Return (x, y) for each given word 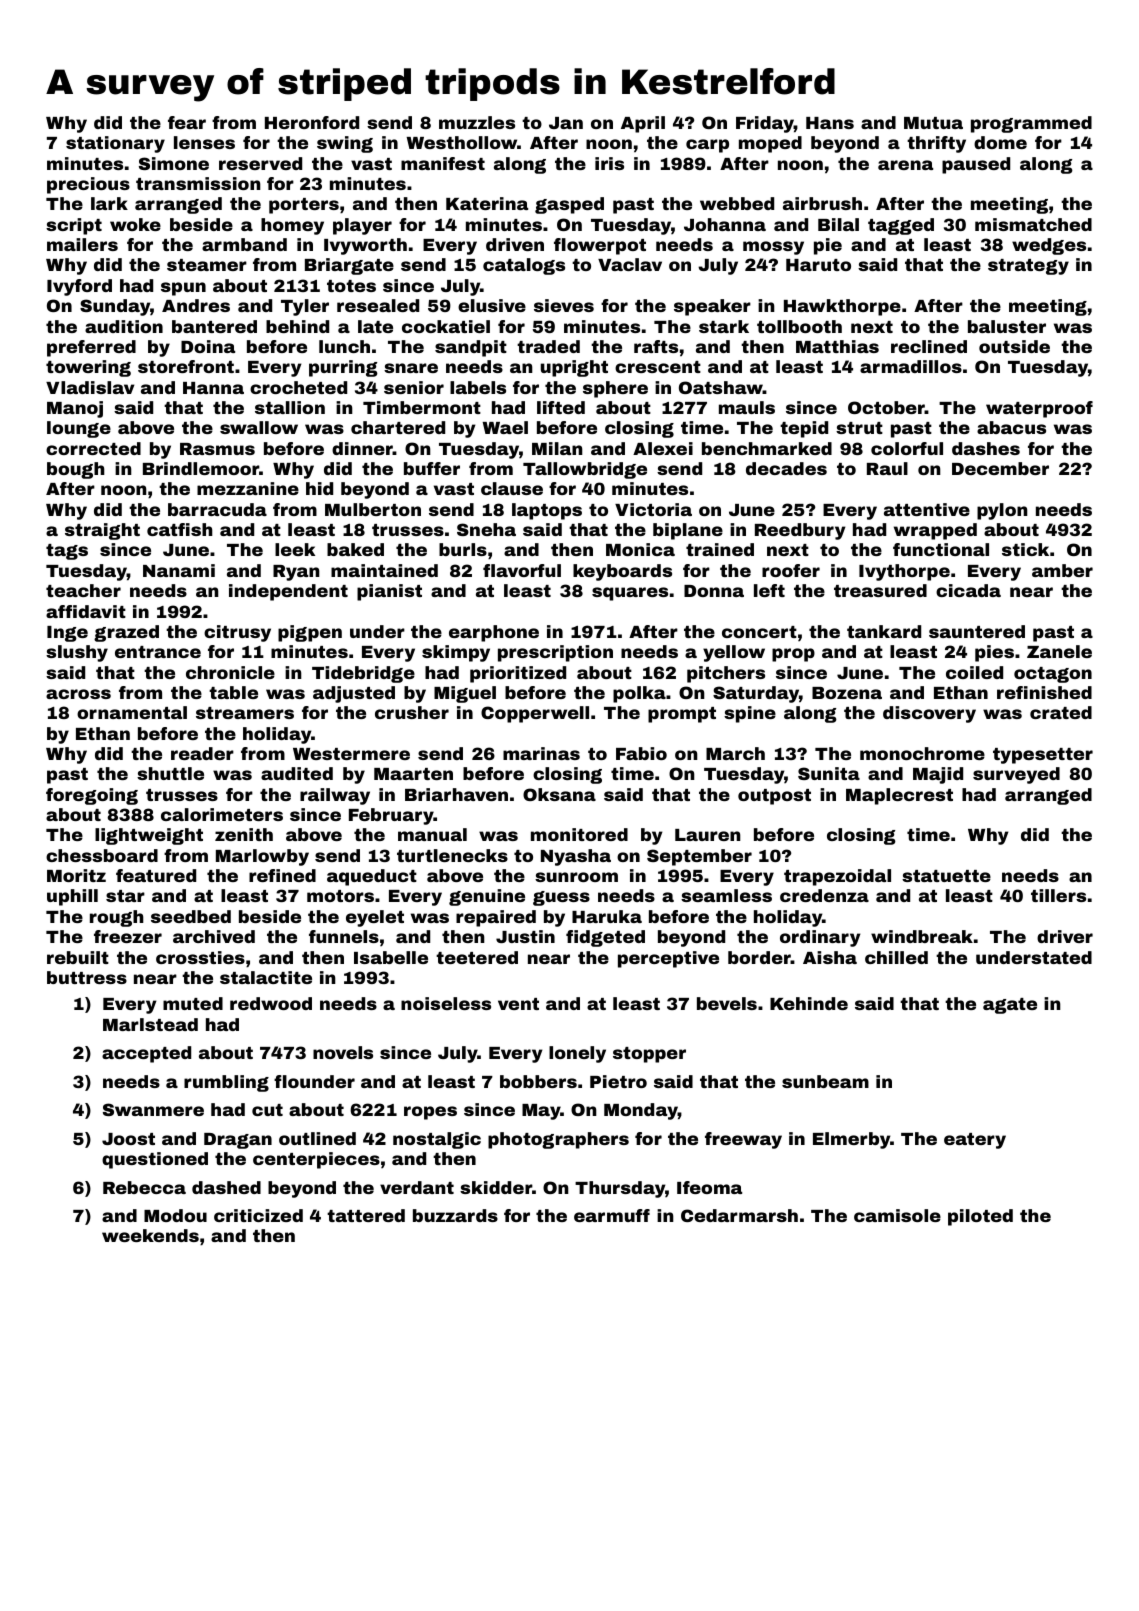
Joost (128, 1139)
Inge (67, 634)
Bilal (838, 224)
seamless (726, 895)
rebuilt (78, 957)
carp (707, 146)
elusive (492, 305)
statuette (946, 876)
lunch (344, 346)
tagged (901, 226)
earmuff (612, 1215)
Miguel (465, 694)
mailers (82, 244)
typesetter (1043, 756)
